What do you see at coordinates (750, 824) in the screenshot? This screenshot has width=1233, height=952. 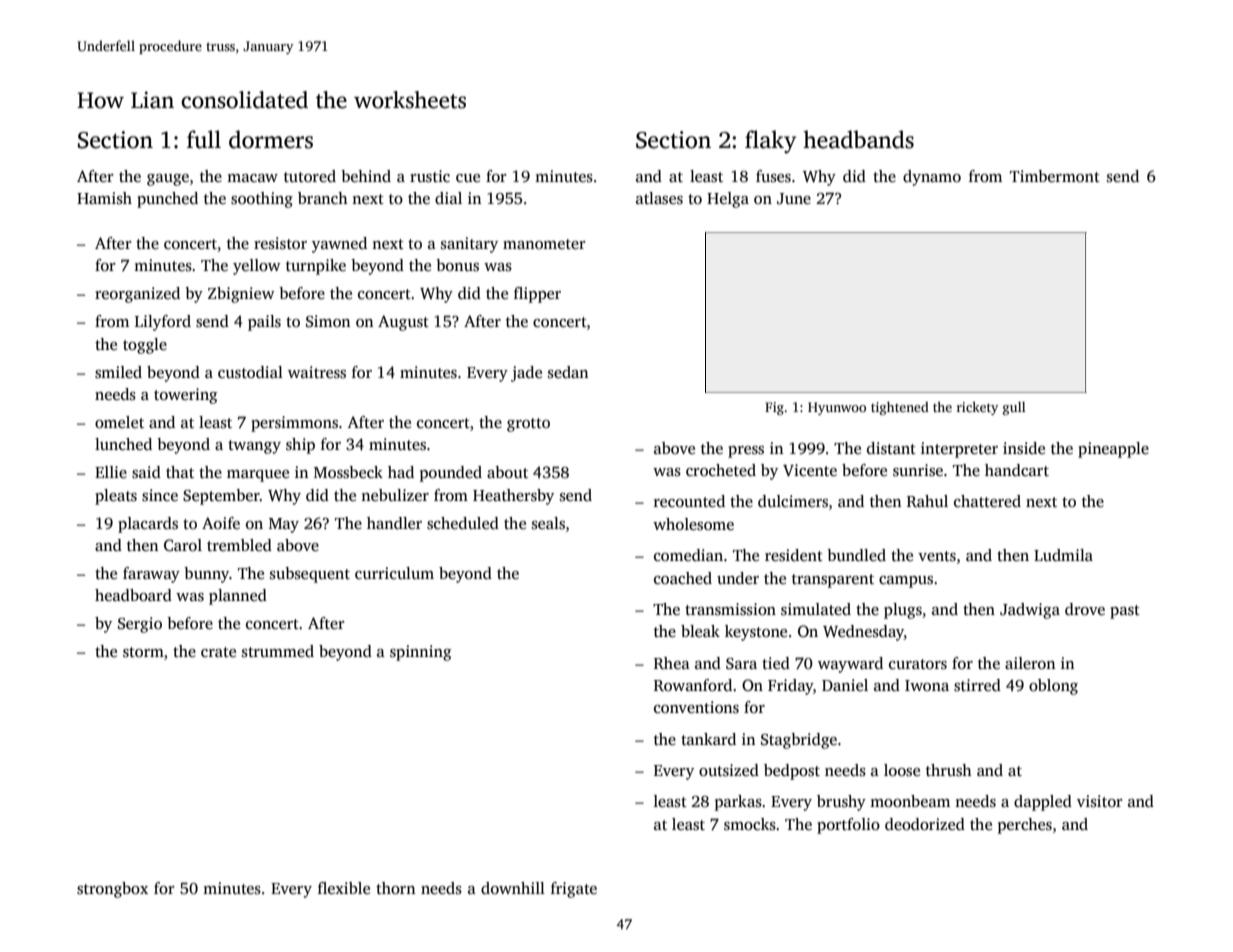 I see `smocks` at bounding box center [750, 824].
